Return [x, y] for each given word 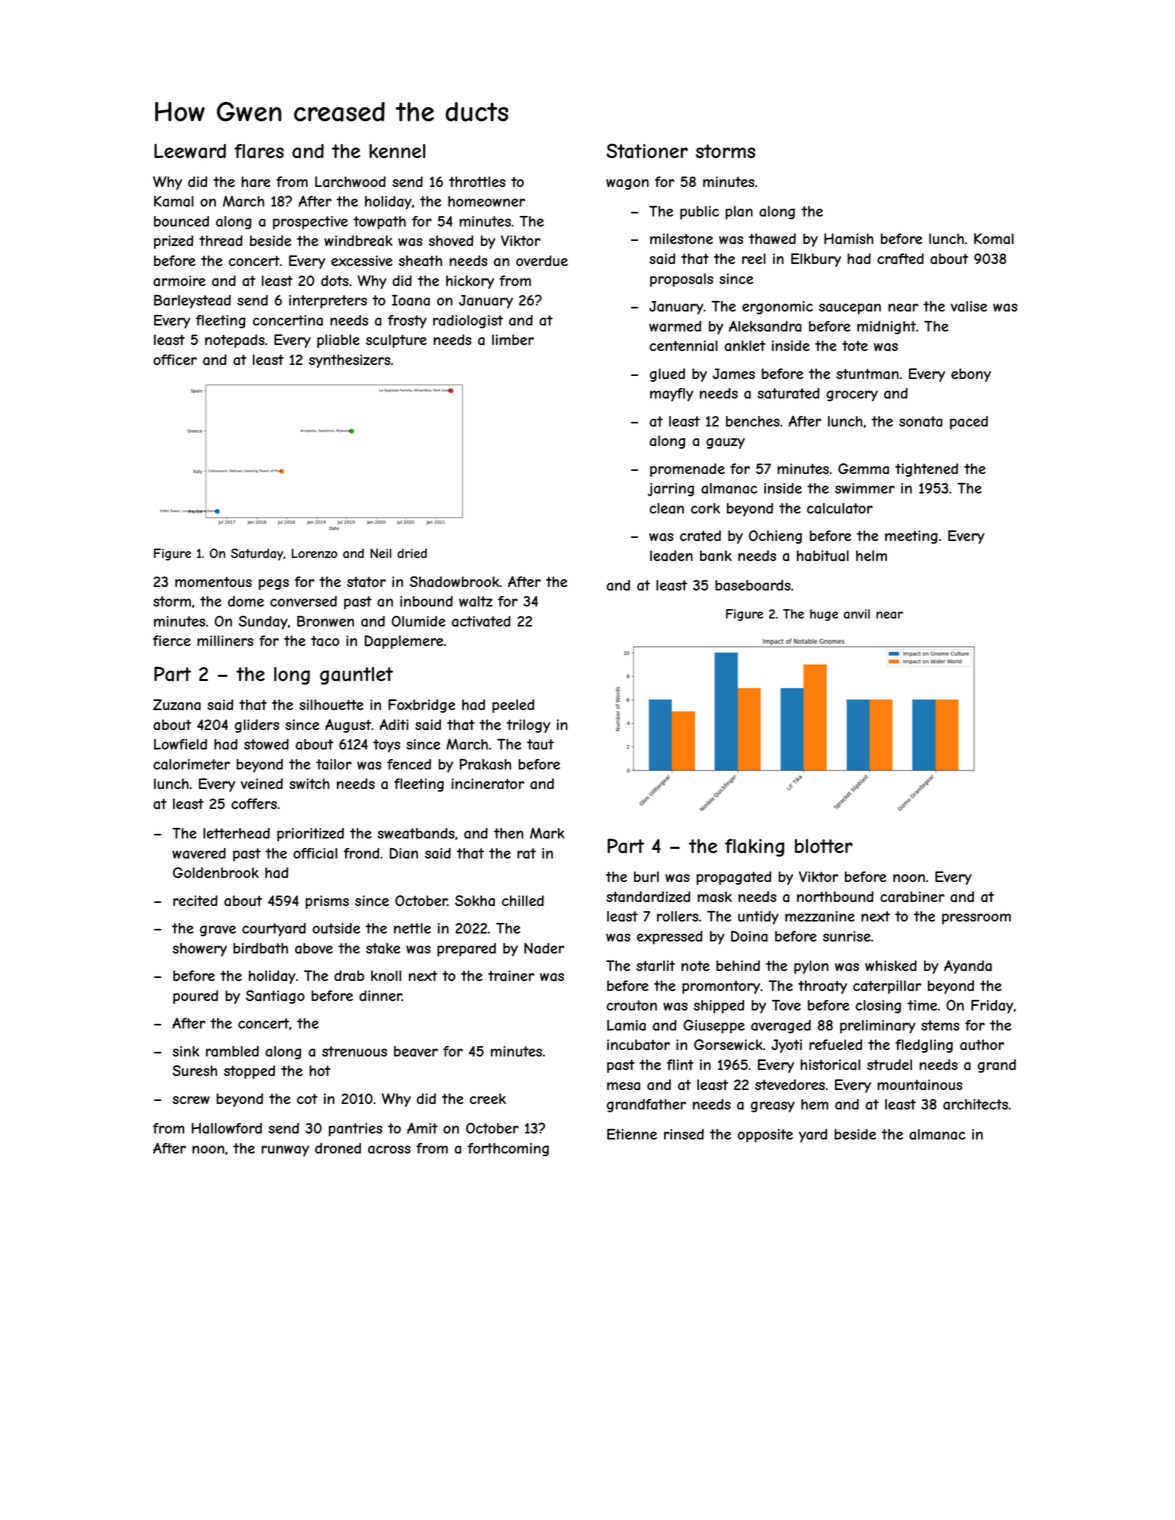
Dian [404, 853]
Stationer [647, 151]
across [389, 1149]
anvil [857, 614]
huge [824, 615]
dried [412, 553]
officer [175, 359]
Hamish [849, 238]
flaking [754, 848]
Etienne [632, 1134]
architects [975, 1104]
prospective [310, 223]
